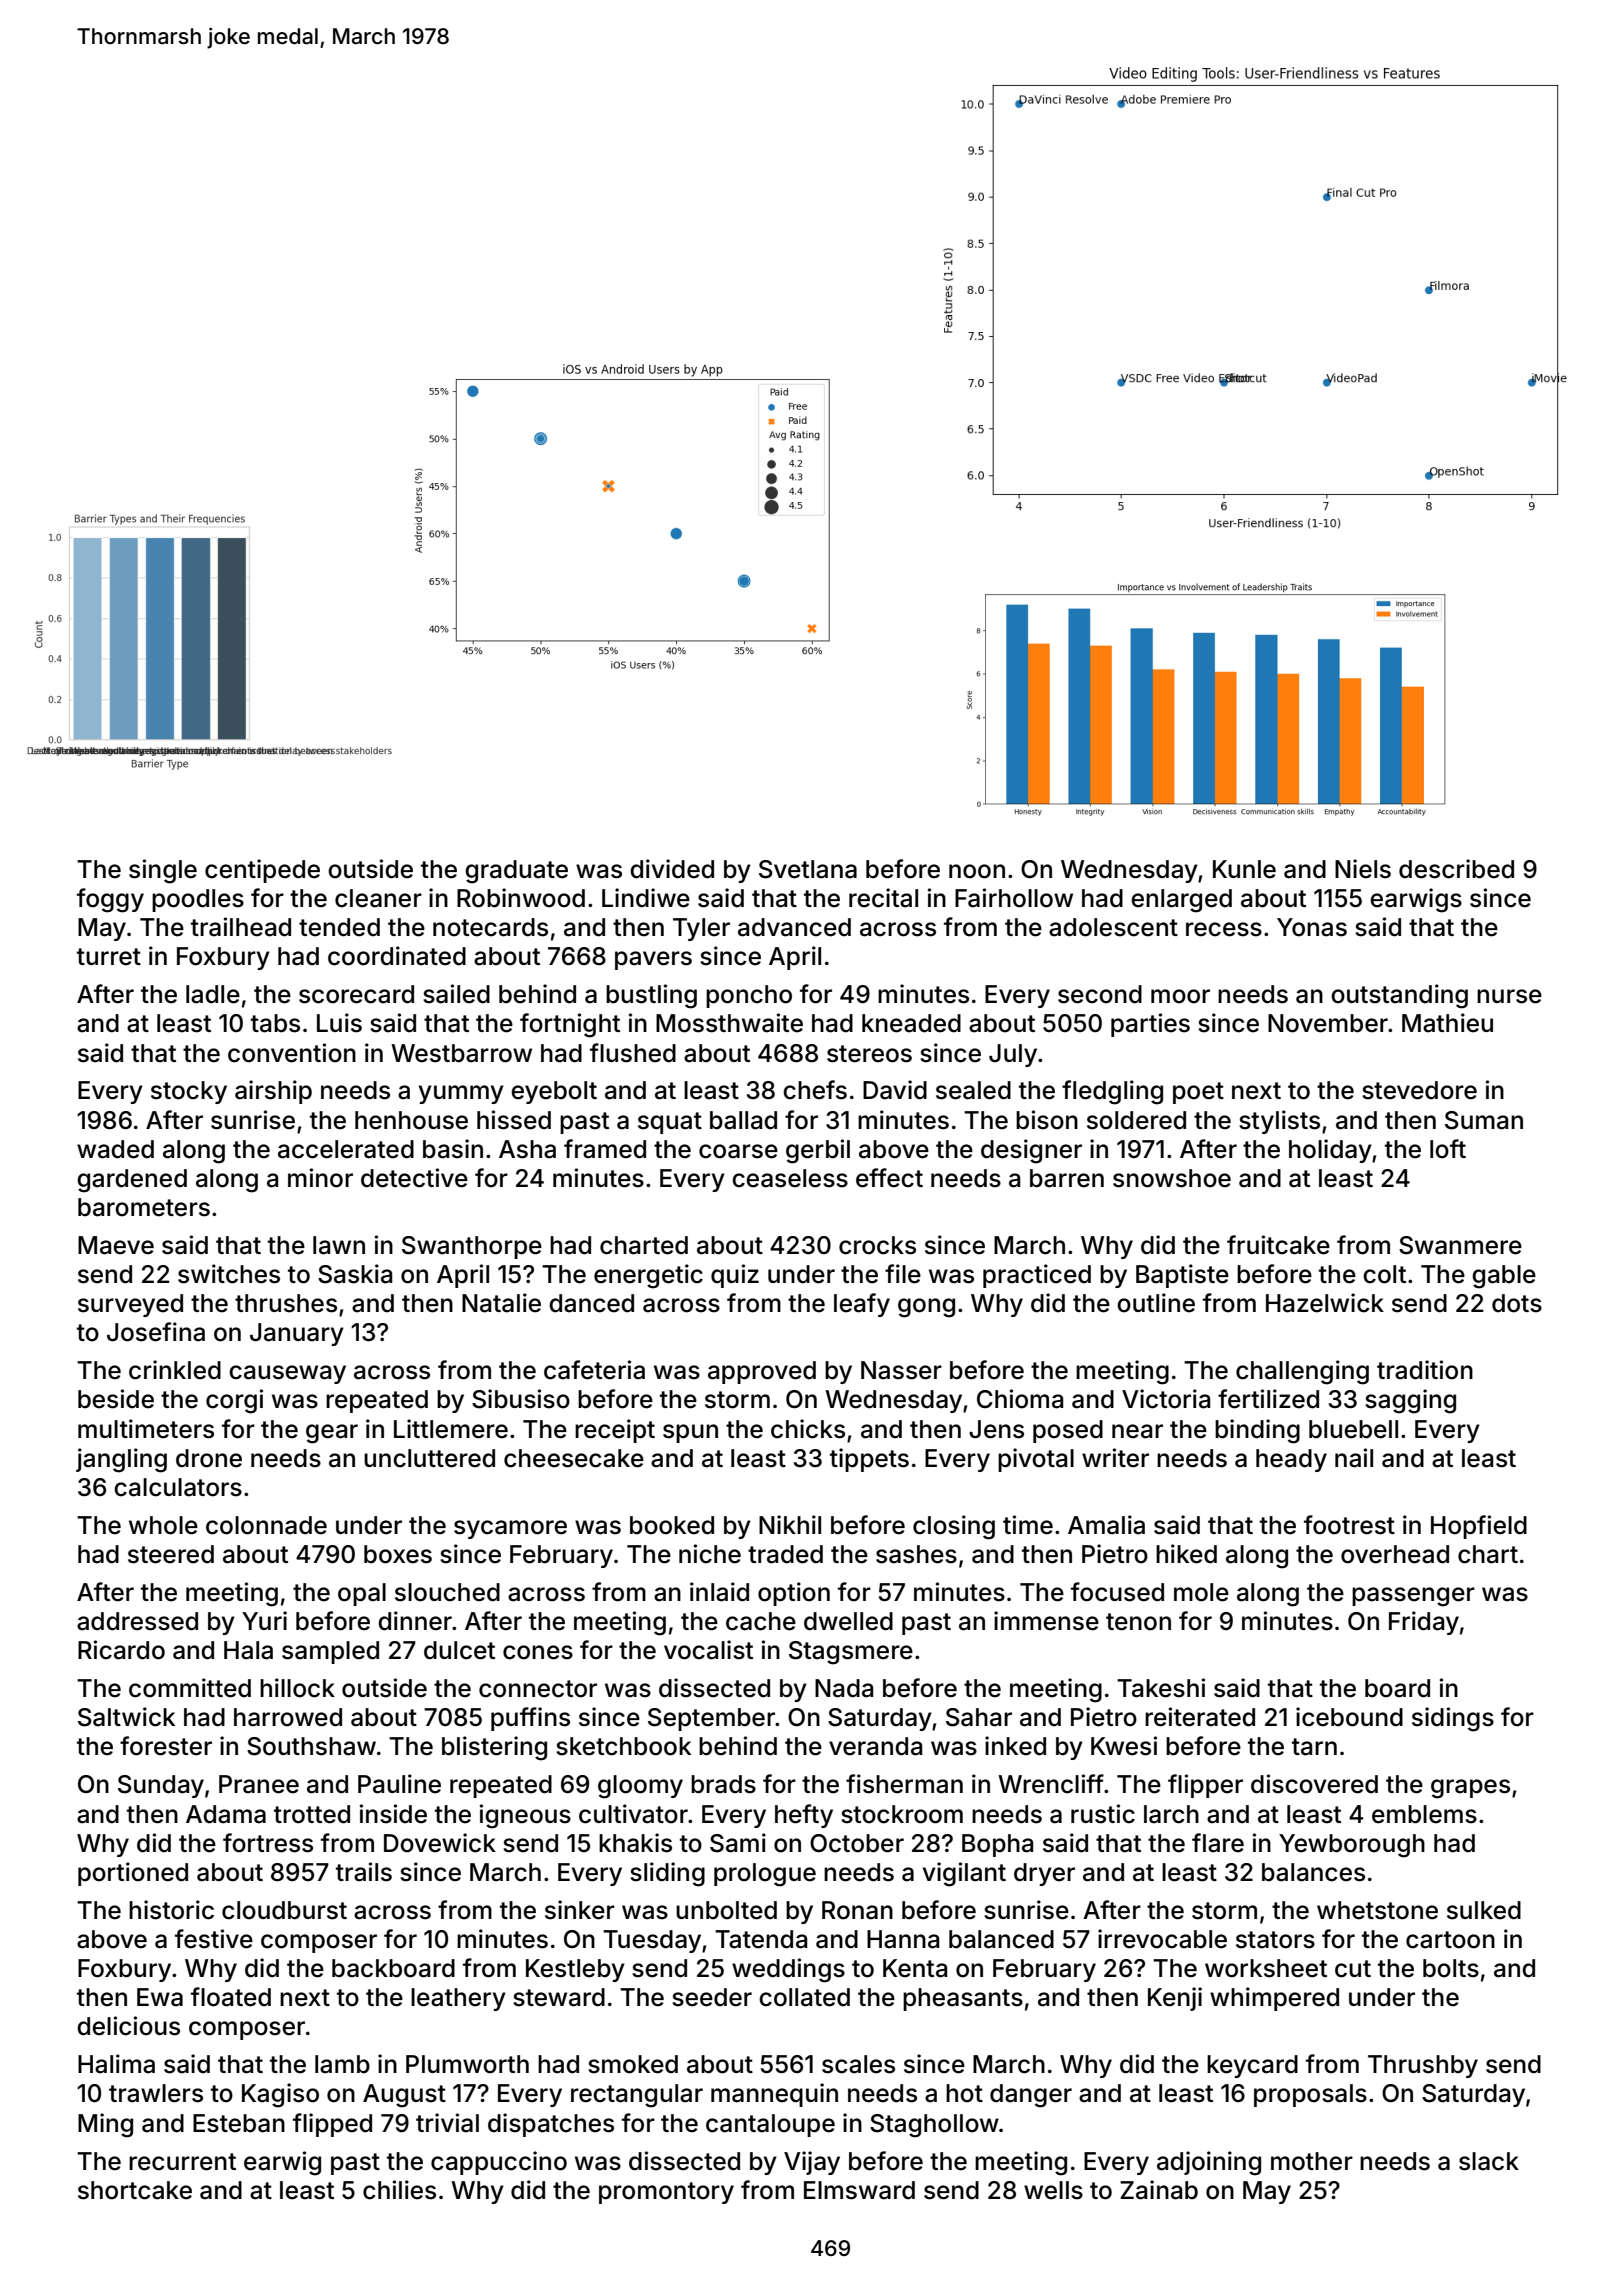 The height and width of the image is (2292, 1620). I want to click on immense, so click(1046, 1621).
